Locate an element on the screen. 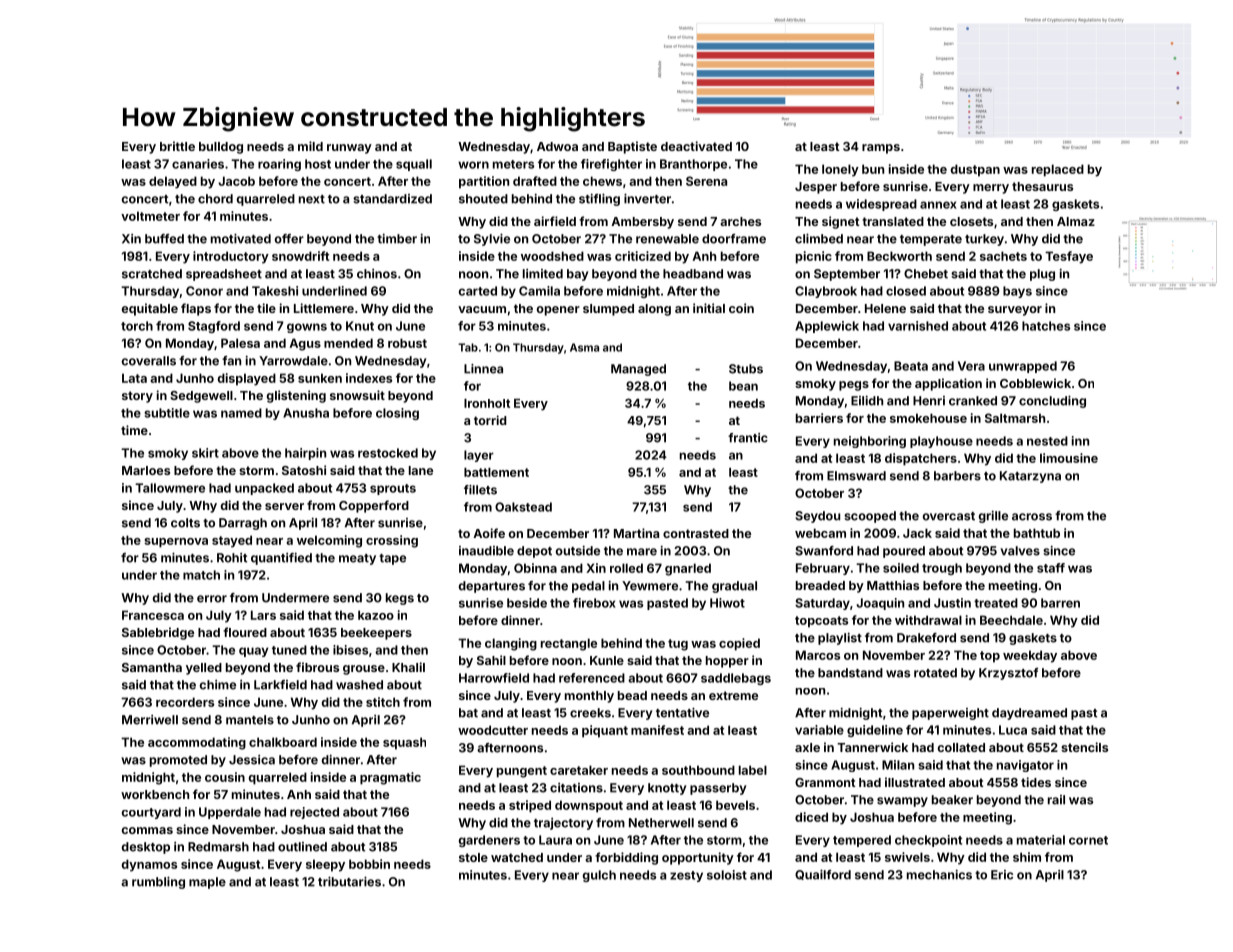  across is located at coordinates (1032, 517).
